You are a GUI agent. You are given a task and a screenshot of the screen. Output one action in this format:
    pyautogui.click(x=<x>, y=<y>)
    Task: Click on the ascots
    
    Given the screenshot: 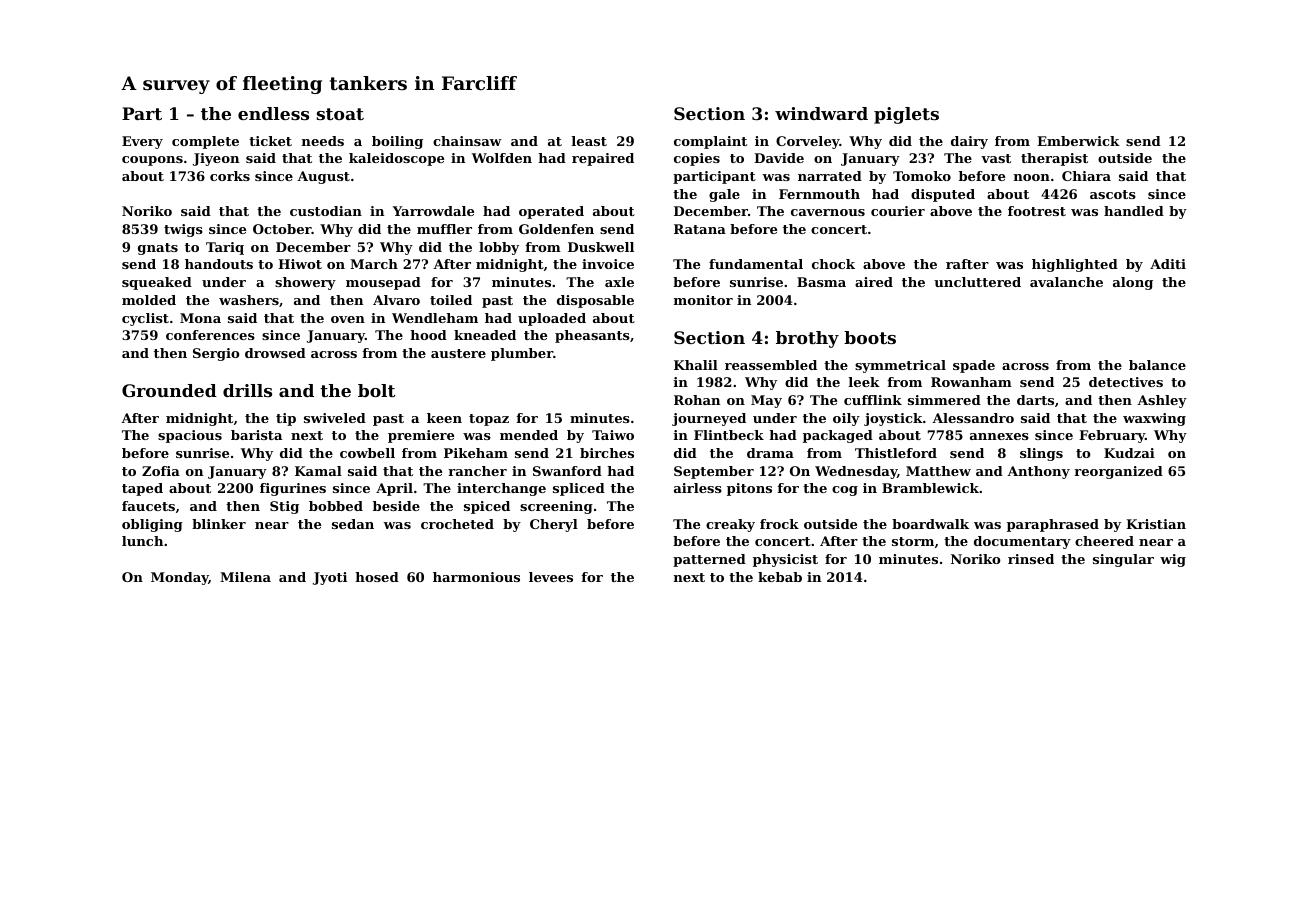 What is the action you would take?
    pyautogui.click(x=1113, y=194)
